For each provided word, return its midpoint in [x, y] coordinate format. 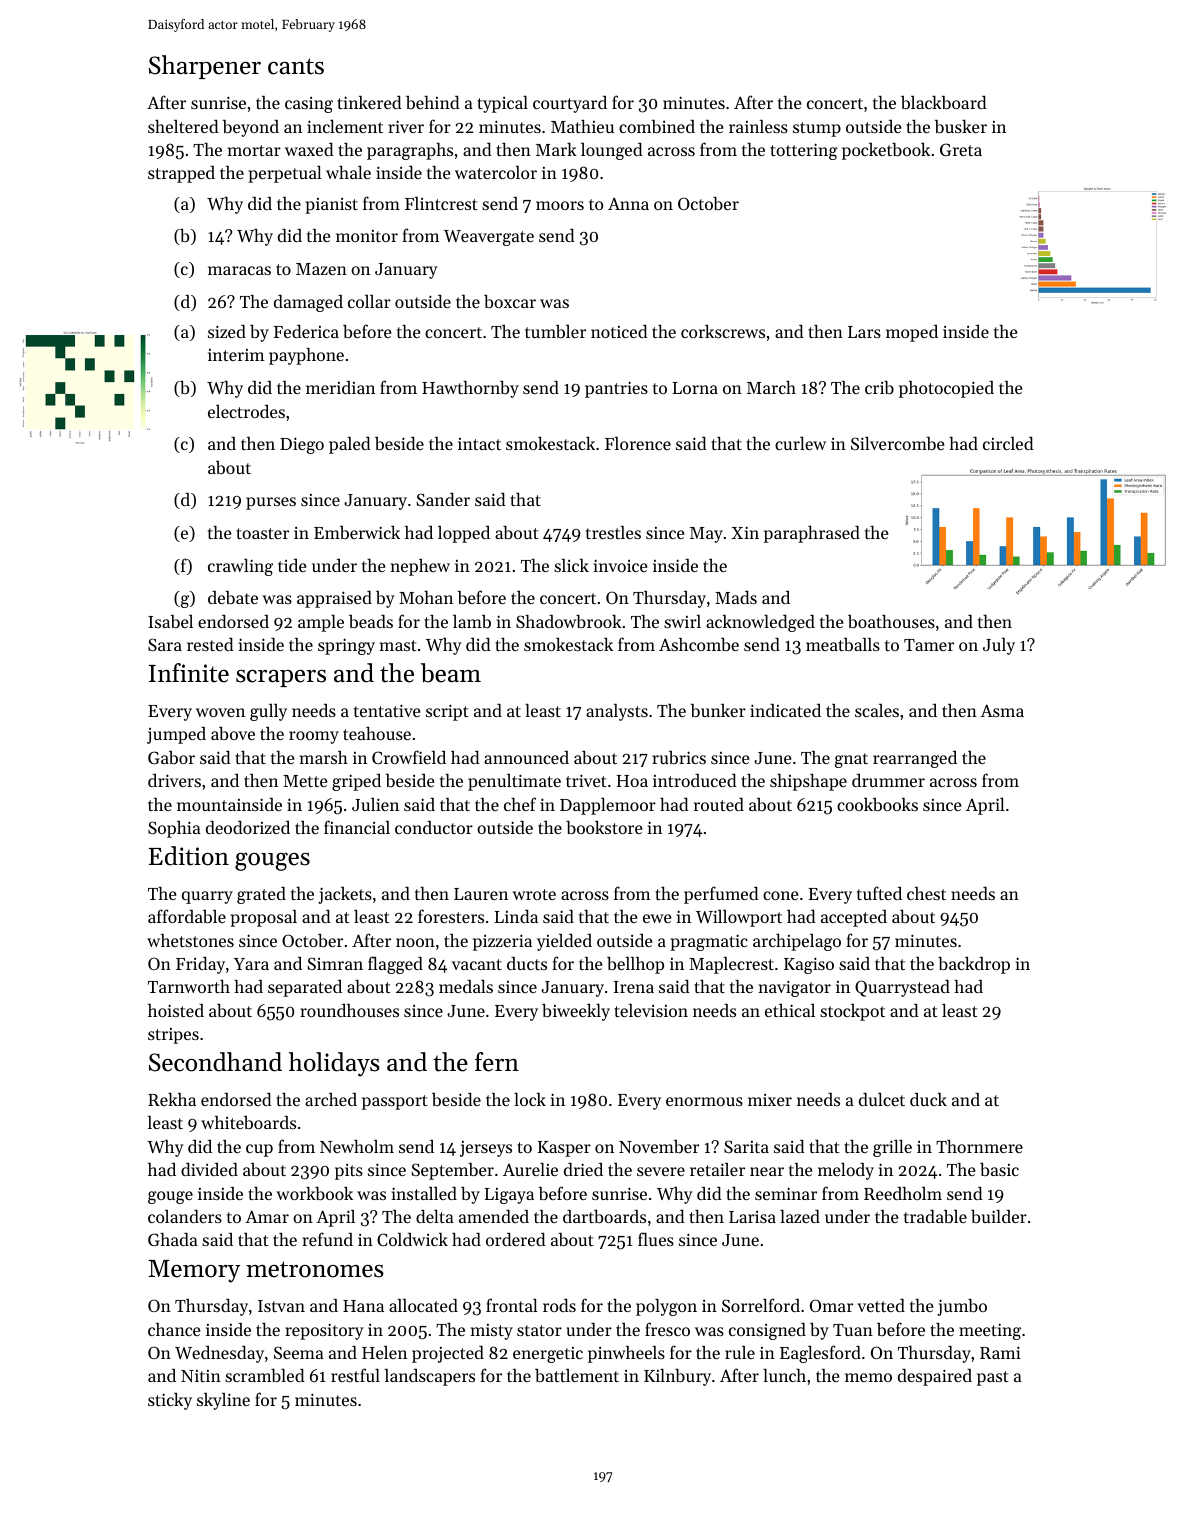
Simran [335, 963]
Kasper [564, 1149]
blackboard [944, 102]
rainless [758, 126]
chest [926, 893]
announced [526, 757]
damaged [308, 303]
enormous [704, 1101]
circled [1008, 443]
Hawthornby [470, 389]
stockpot [852, 1012]
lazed [800, 1216]
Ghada [173, 1239]
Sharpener [205, 67]
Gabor [171, 757]
